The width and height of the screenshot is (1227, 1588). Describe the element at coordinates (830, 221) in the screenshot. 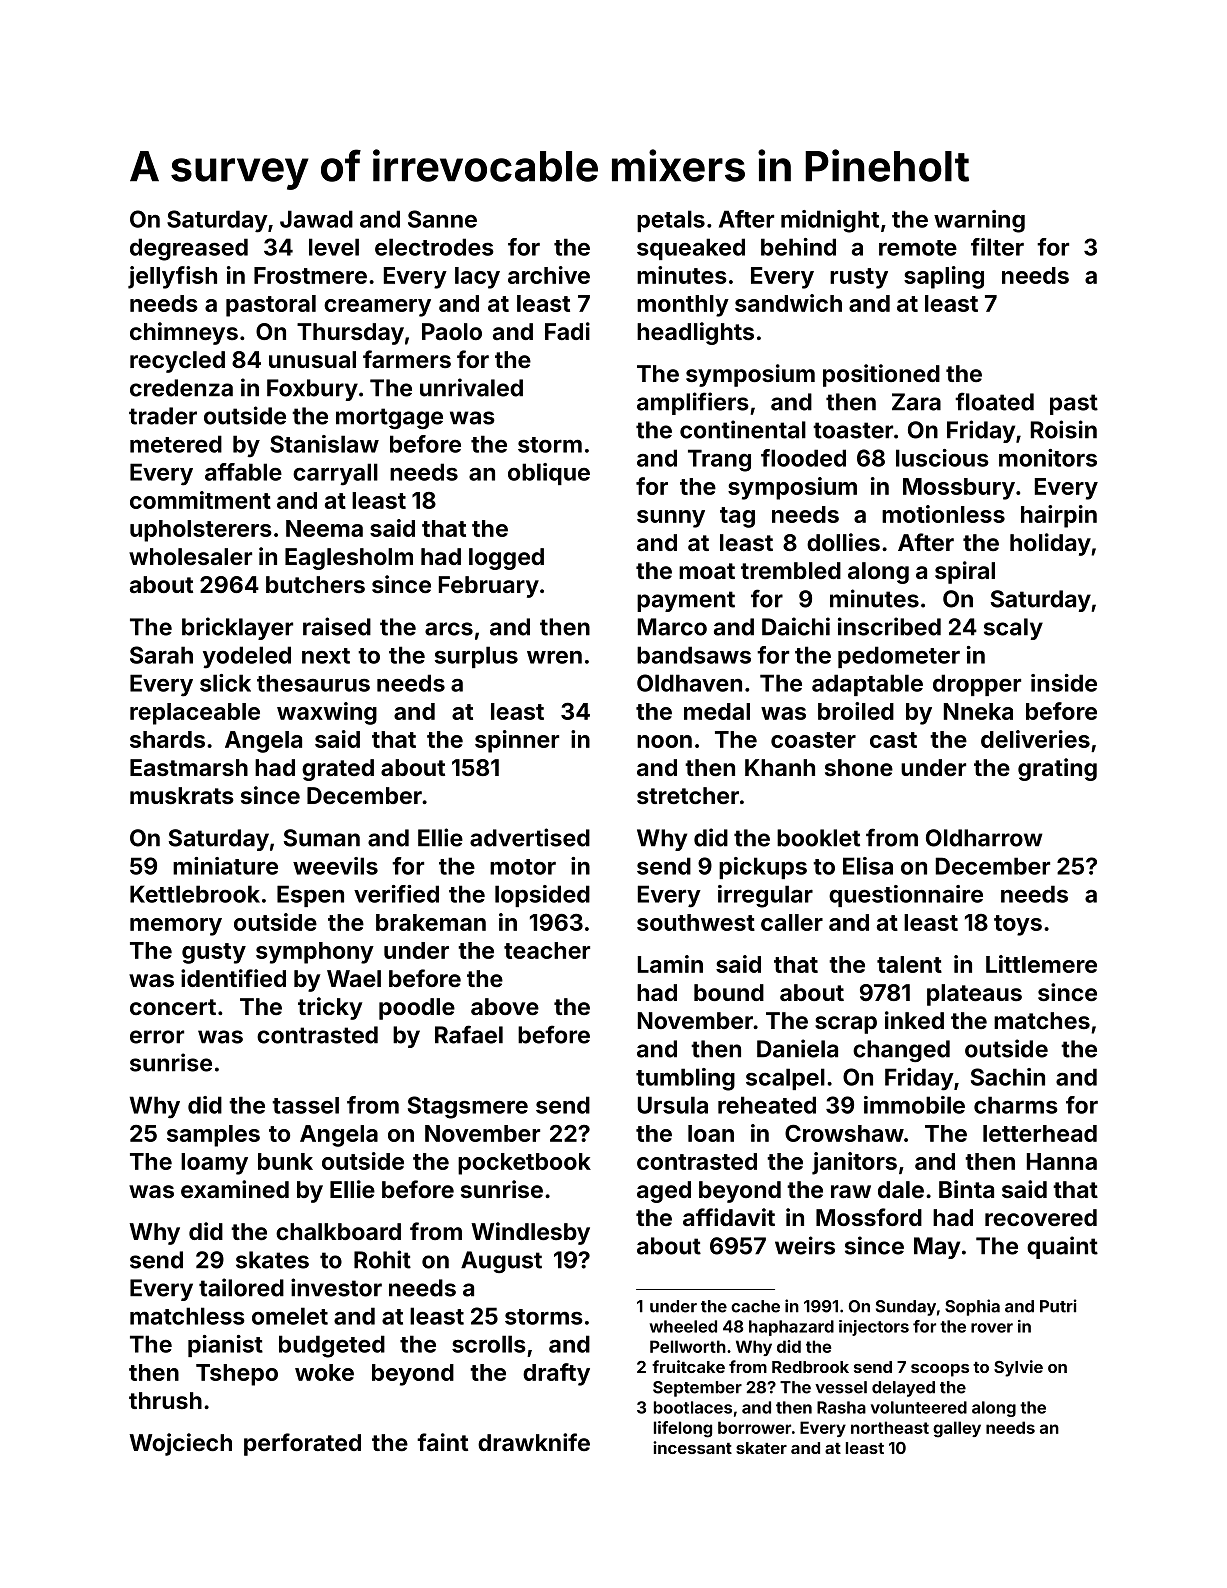

I see `midnight` at that location.
